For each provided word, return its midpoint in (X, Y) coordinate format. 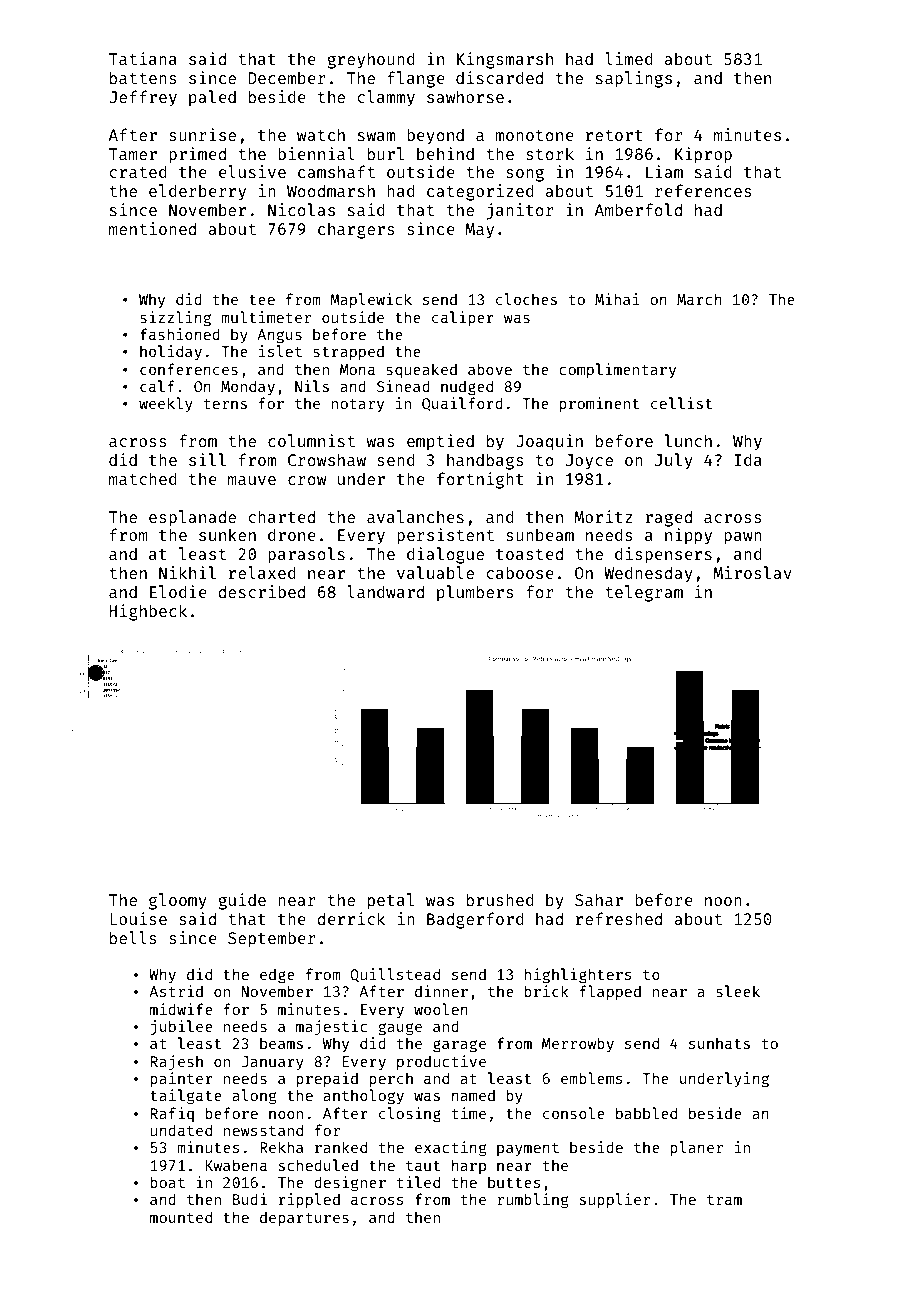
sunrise (202, 134)
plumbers (475, 593)
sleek (738, 991)
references (703, 190)
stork (550, 153)
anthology (363, 1097)
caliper (463, 318)
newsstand (263, 1130)
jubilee (182, 1028)
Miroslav (753, 572)
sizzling (175, 319)
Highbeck (148, 612)
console (574, 1113)
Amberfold (638, 209)
